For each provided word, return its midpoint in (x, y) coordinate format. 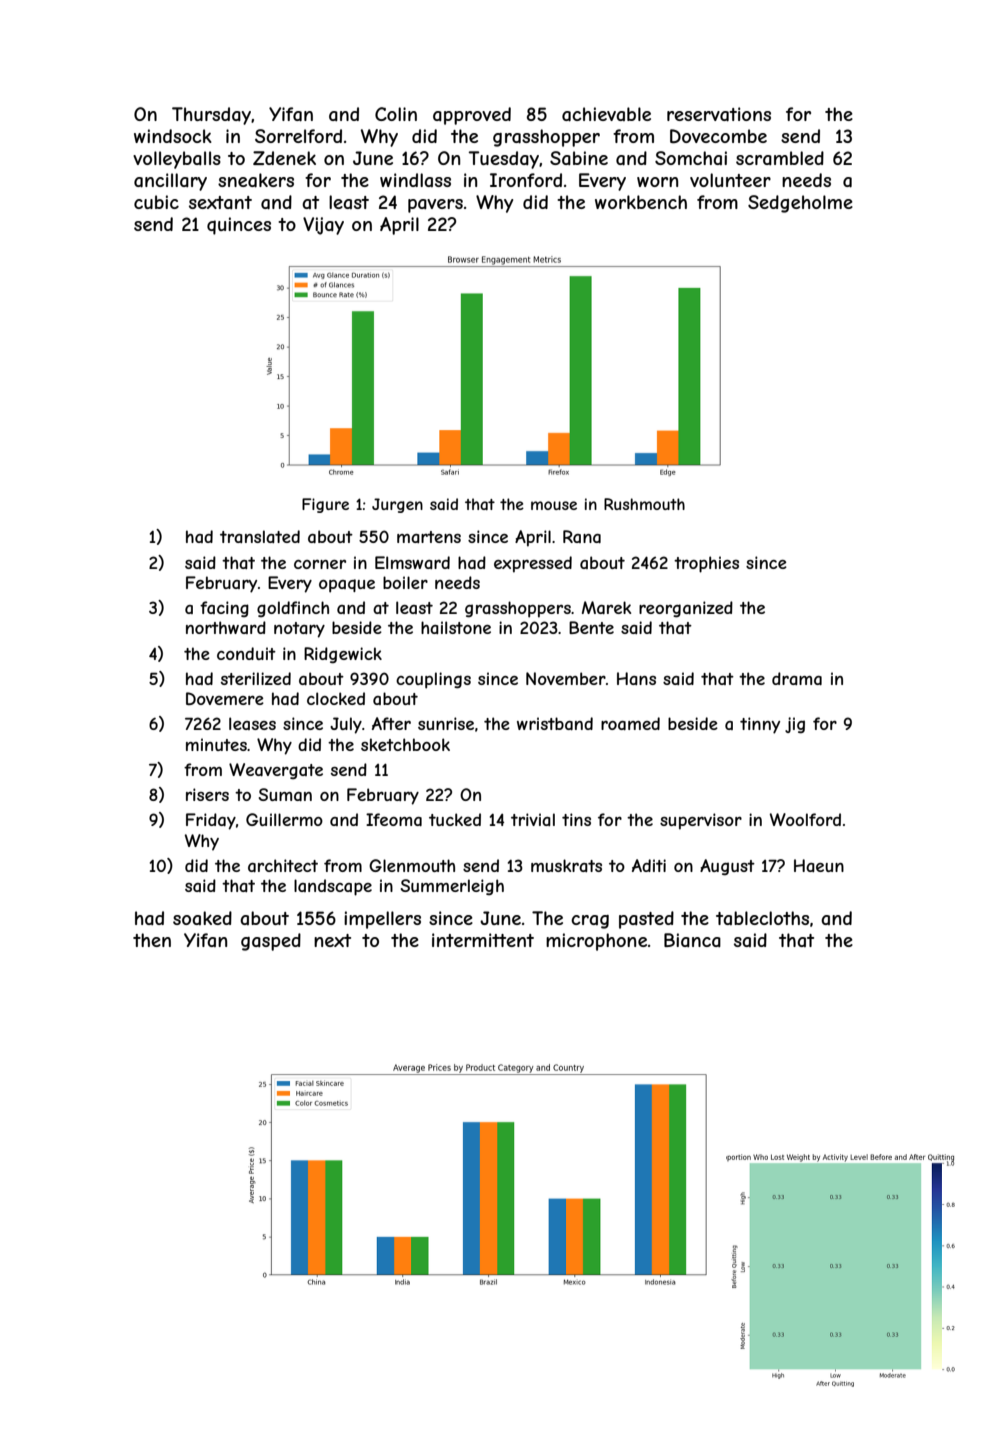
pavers (435, 206)
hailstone (456, 627)
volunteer (730, 180)
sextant (220, 202)
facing (224, 609)
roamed (630, 723)
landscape (333, 887)
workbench (641, 202)
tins (576, 819)
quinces (239, 226)
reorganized (686, 609)
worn (657, 182)
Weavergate (276, 771)
